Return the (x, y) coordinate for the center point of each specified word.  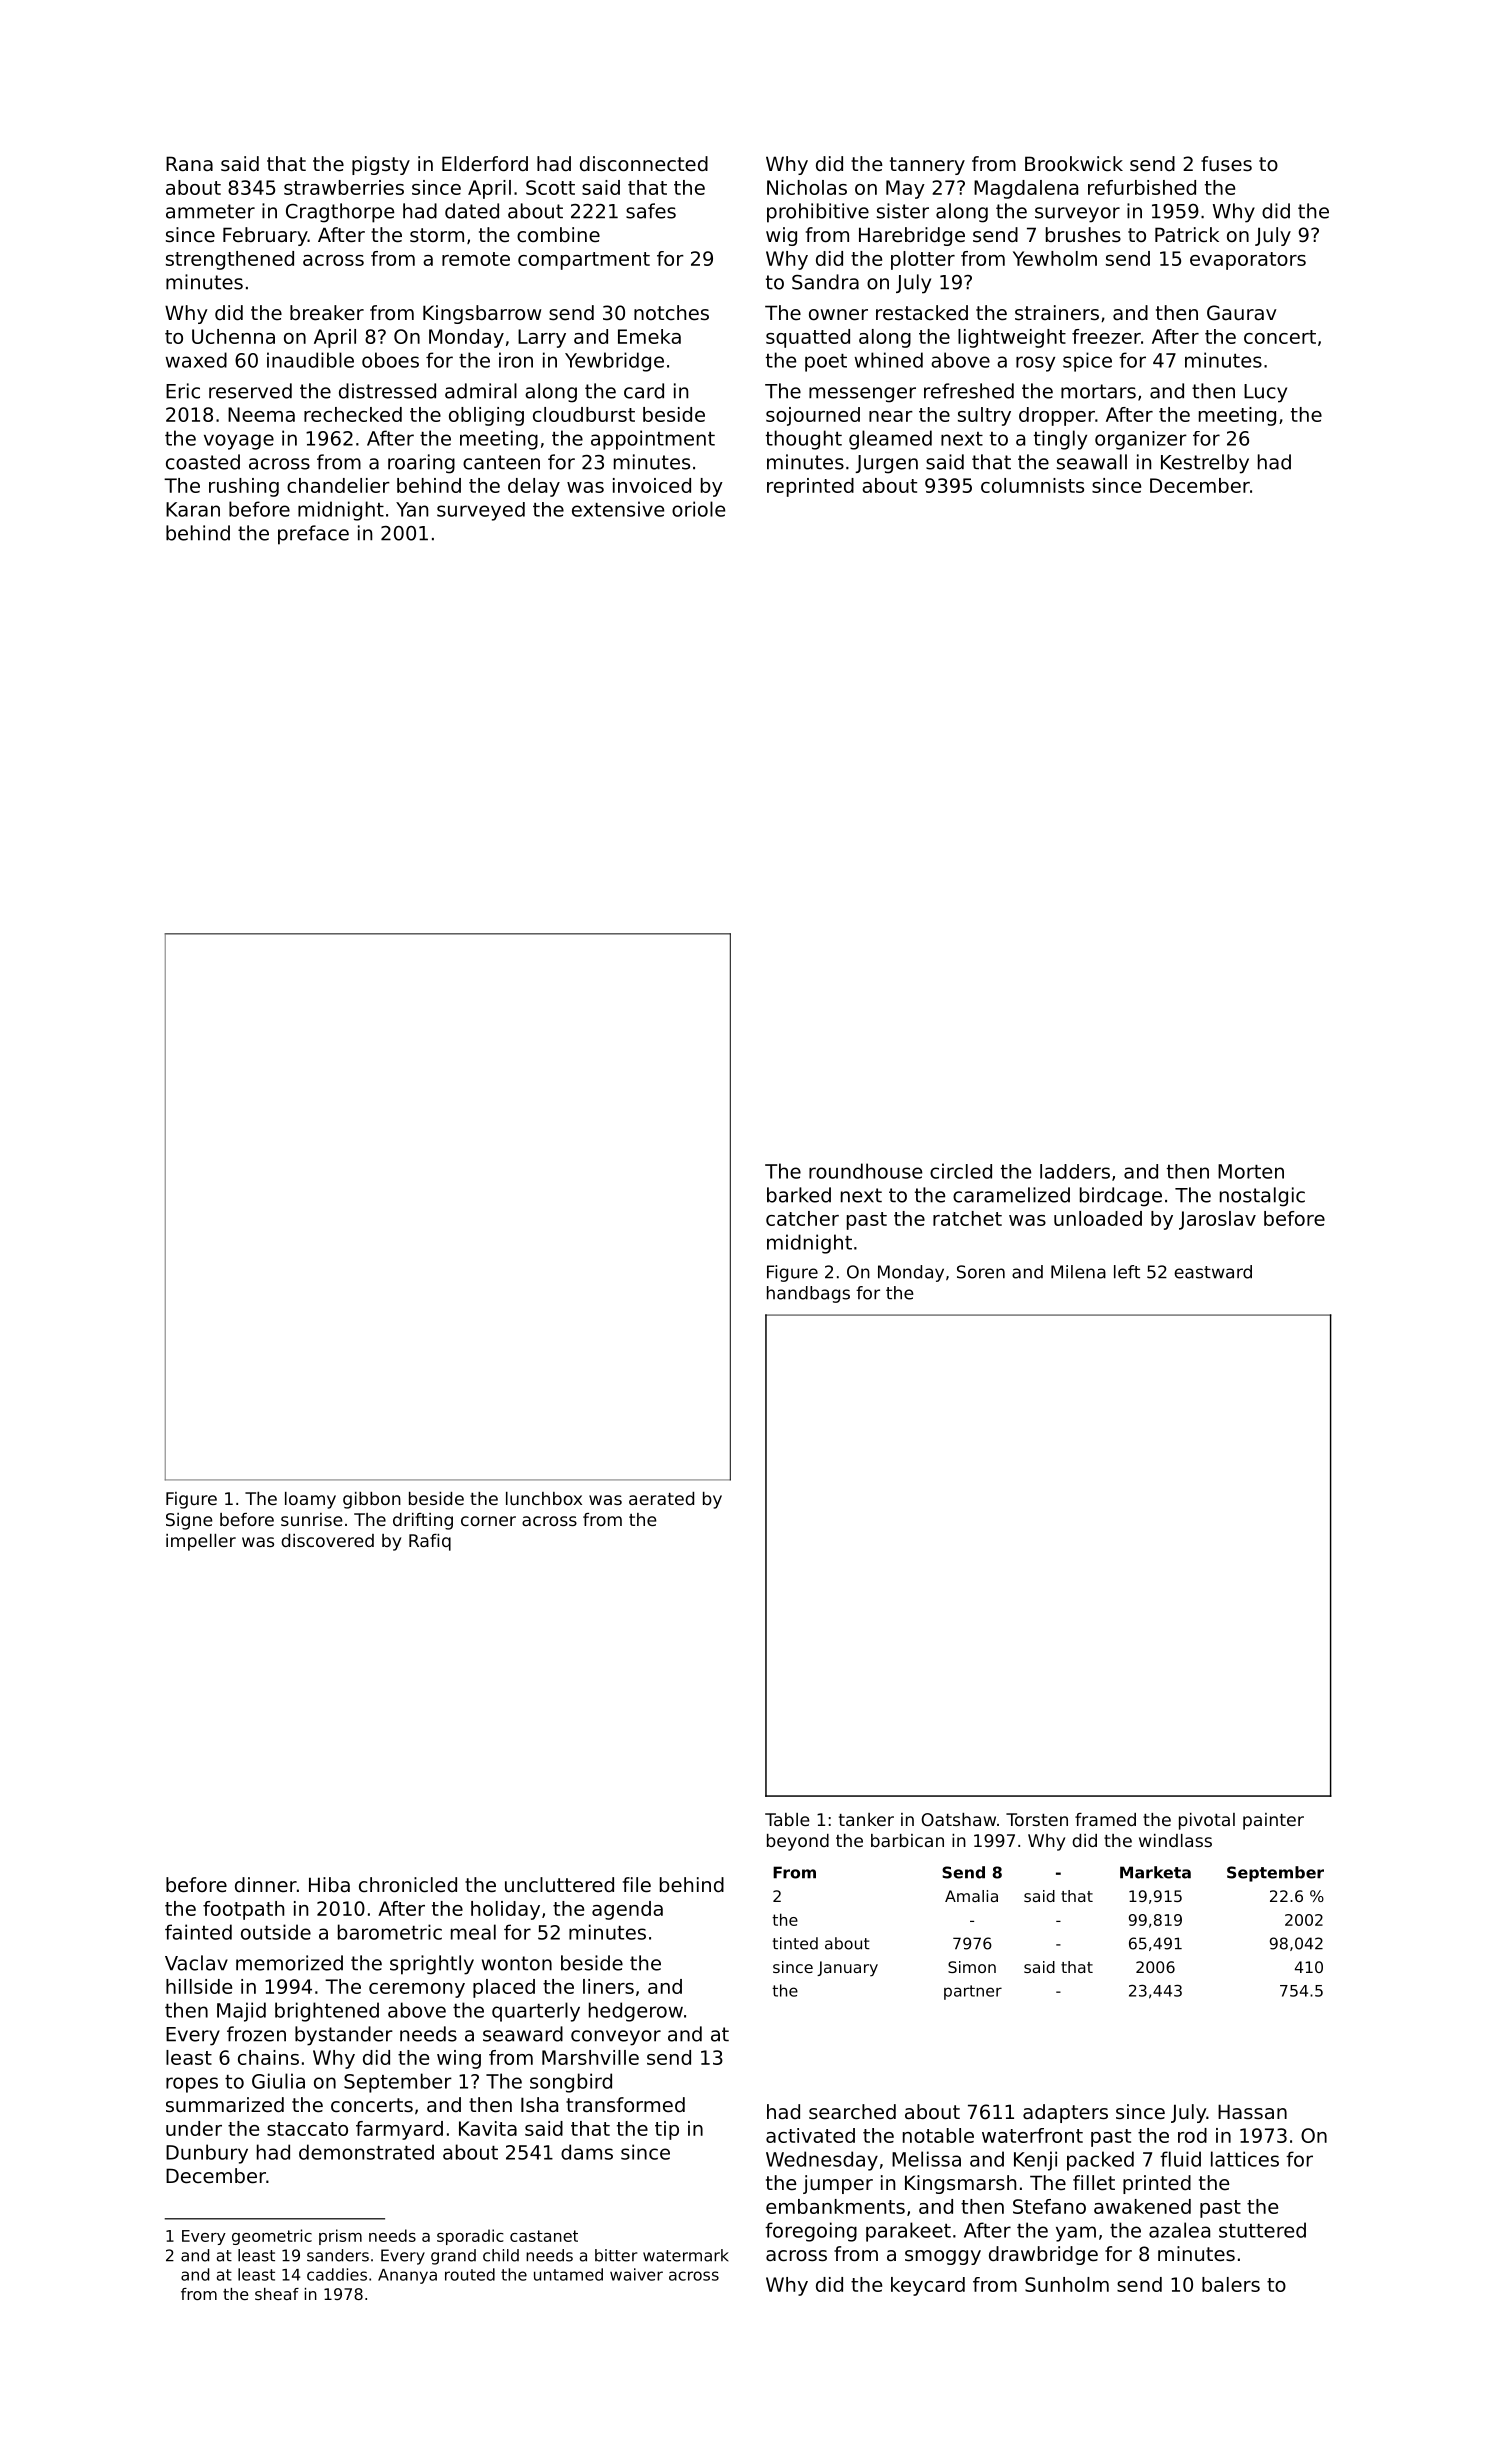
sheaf (277, 2294)
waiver (636, 2274)
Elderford (485, 164)
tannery (927, 166)
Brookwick (1074, 164)
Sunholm (1067, 2284)
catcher (802, 1218)
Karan (193, 509)
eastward (1213, 1272)
